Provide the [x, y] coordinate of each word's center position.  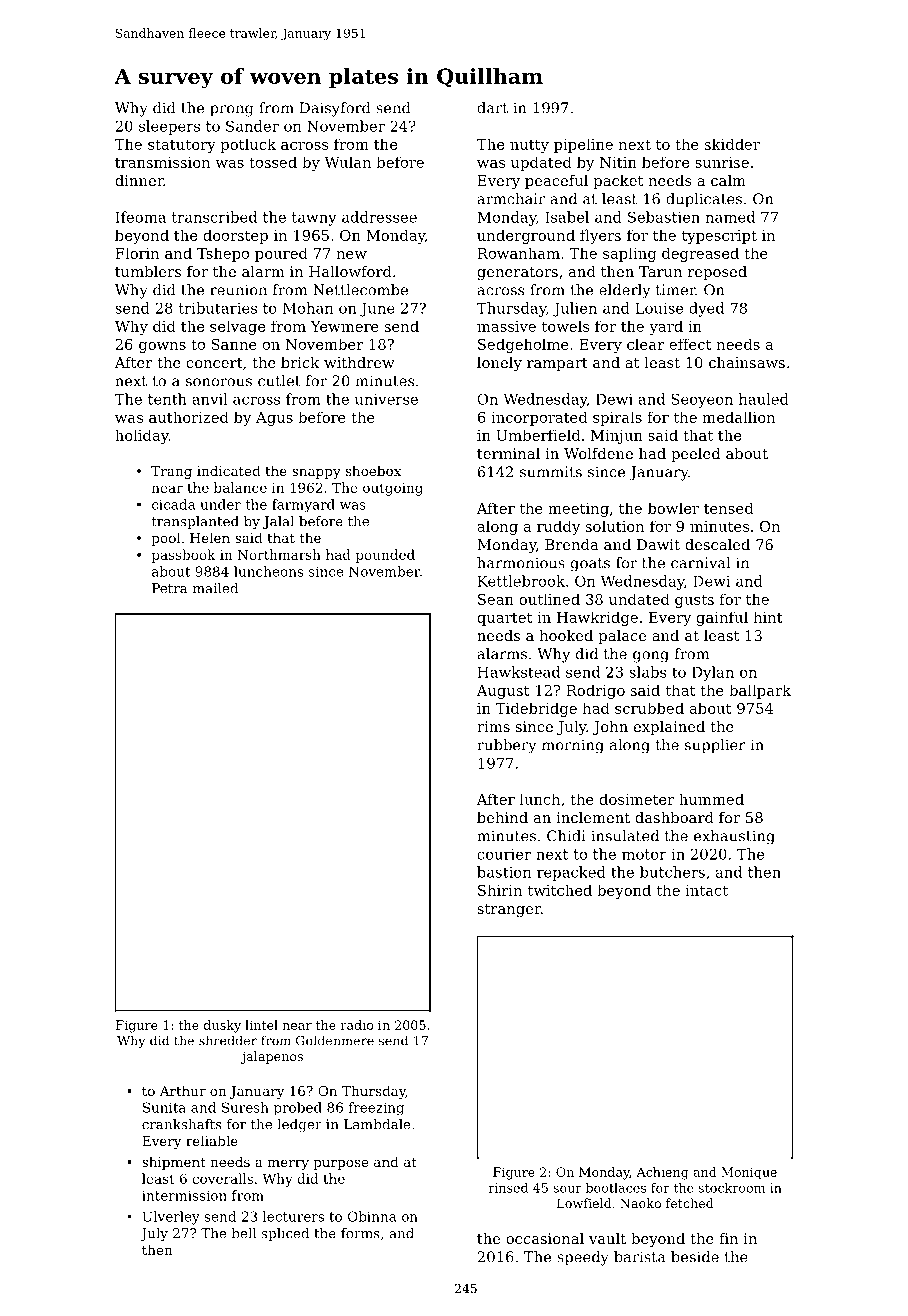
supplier [715, 746]
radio [357, 1025]
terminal [508, 453]
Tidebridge [536, 709]
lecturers [293, 1216]
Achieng [662, 1173]
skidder [732, 144]
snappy [316, 474]
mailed [215, 588]
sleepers [169, 127]
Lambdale [377, 1124]
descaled [717, 544]
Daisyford [335, 109]
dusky [222, 1026]
